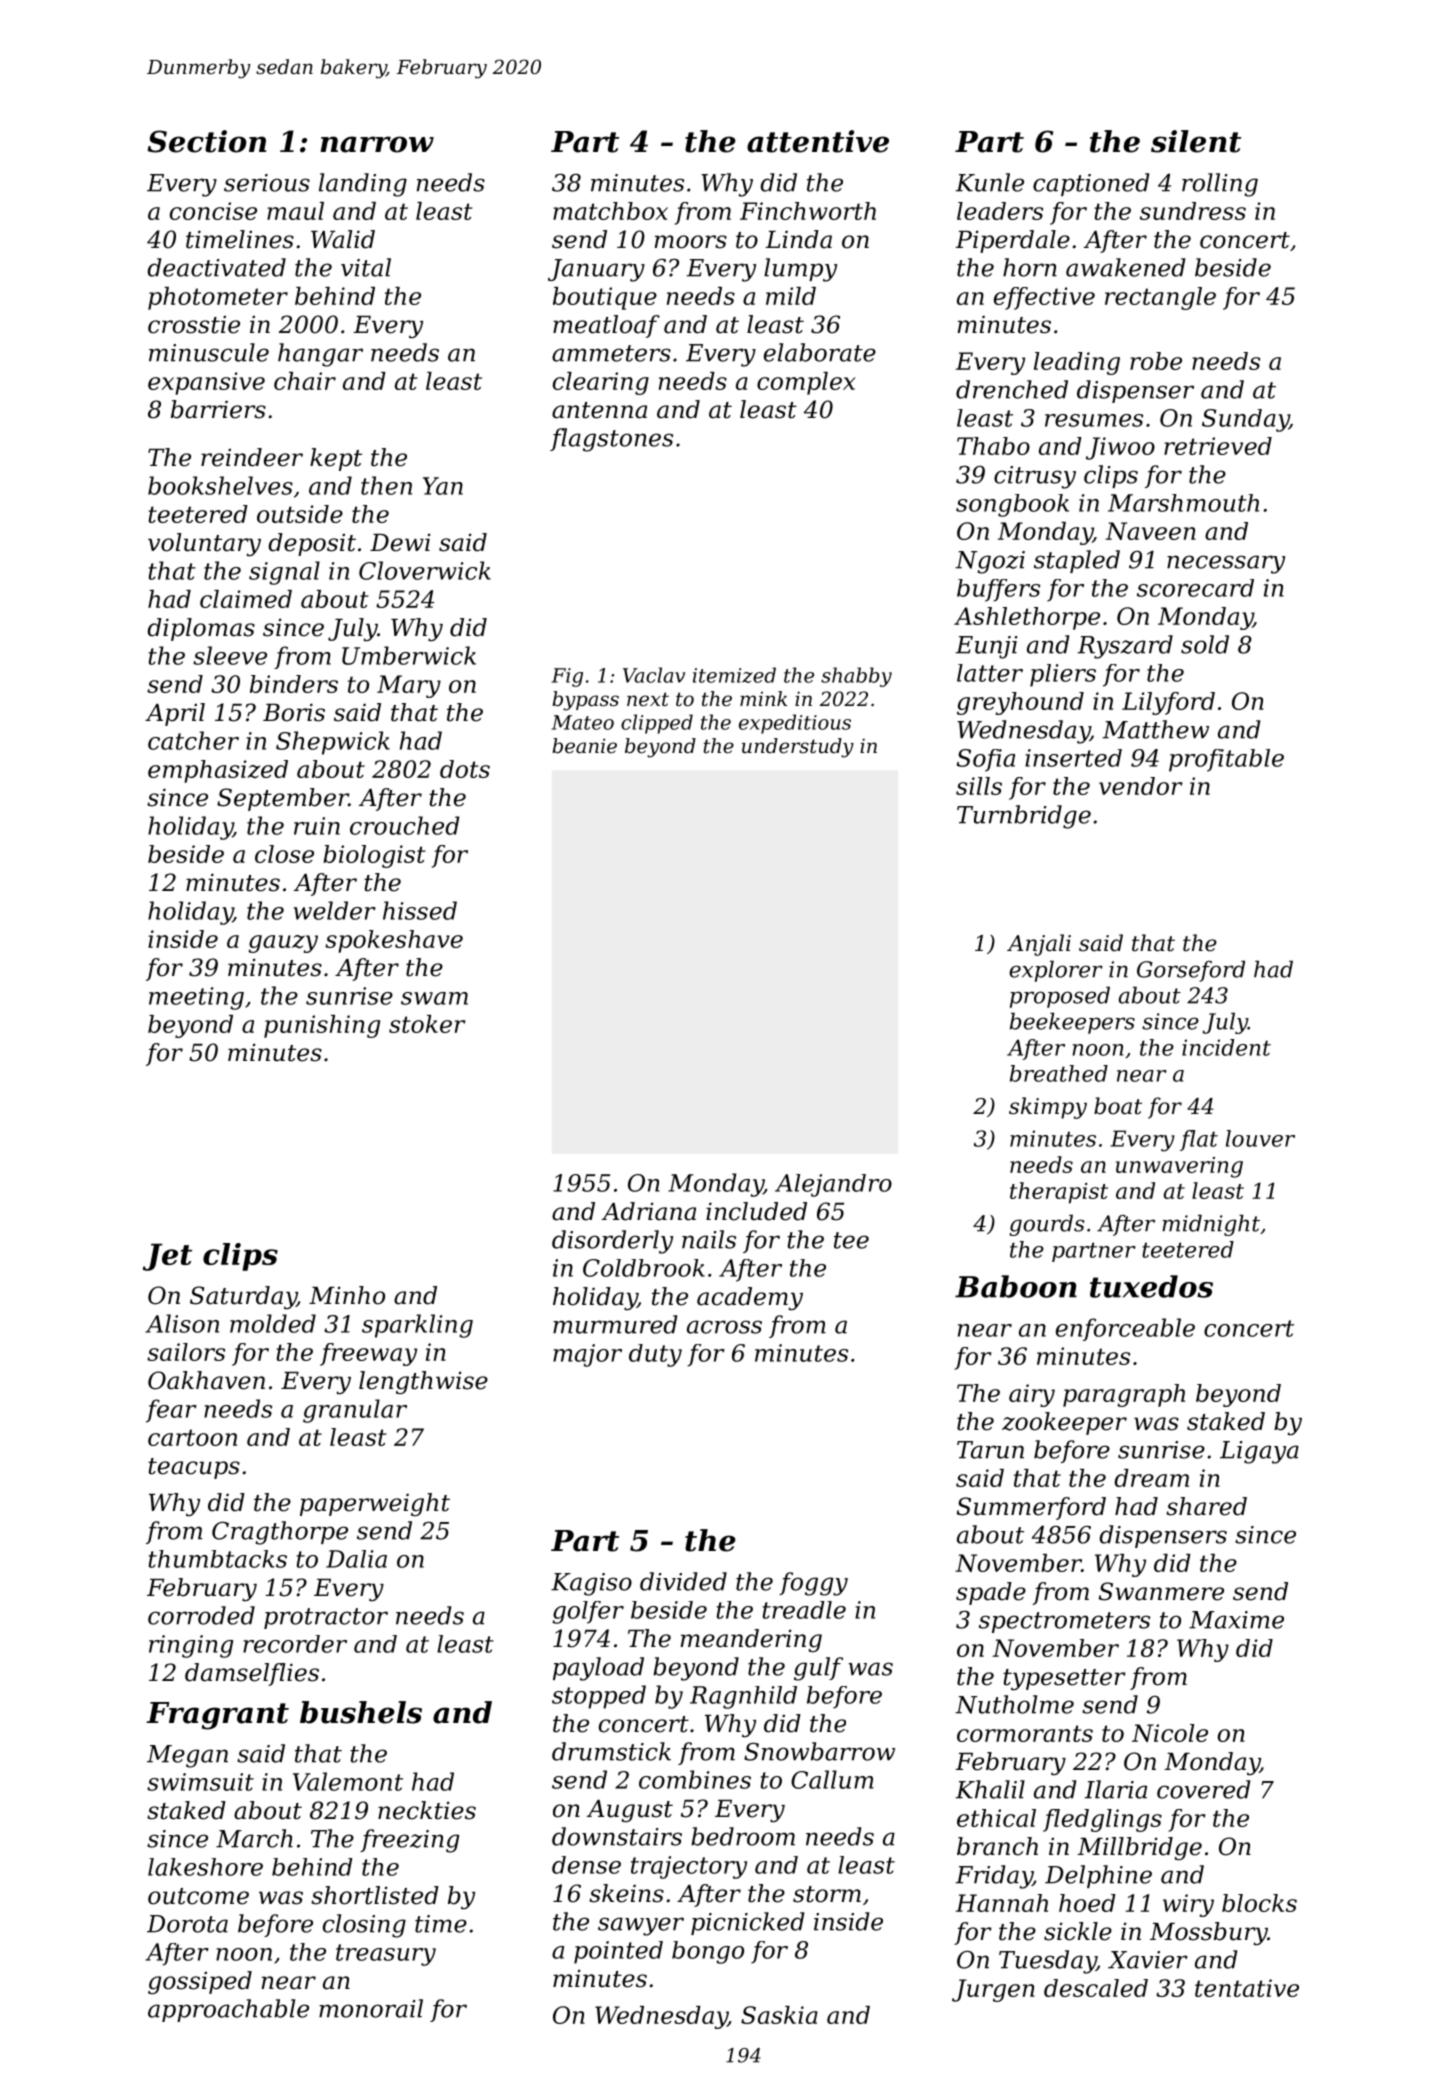  What do you see at coordinates (806, 383) in the screenshot?
I see `complex` at bounding box center [806, 383].
